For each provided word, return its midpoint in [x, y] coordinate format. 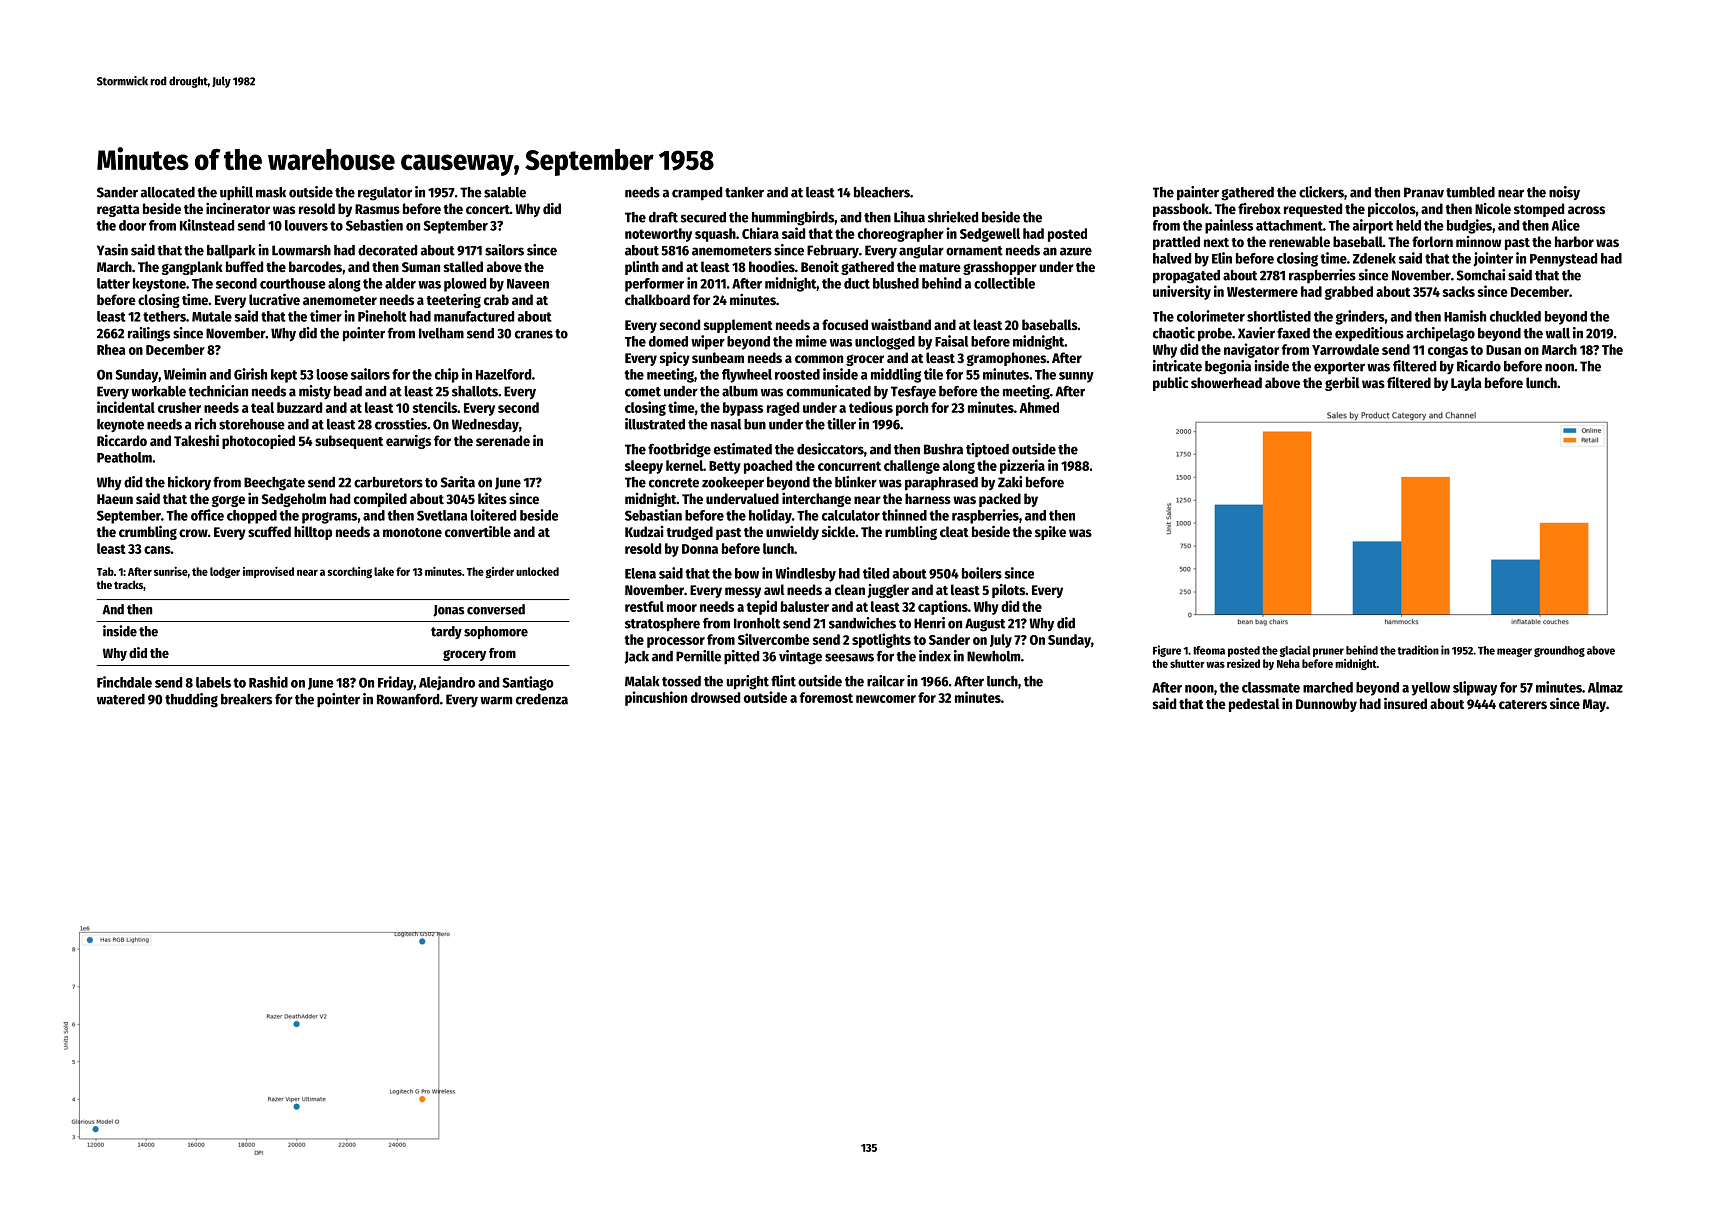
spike [1050, 533]
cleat [954, 531]
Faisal [951, 341]
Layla [1466, 384]
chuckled [1515, 316]
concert [488, 209]
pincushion [656, 698]
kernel [684, 465]
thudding [191, 700]
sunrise [171, 571]
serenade [503, 440]
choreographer [901, 235]
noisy [1564, 193]
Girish [250, 374]
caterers [1523, 704]
